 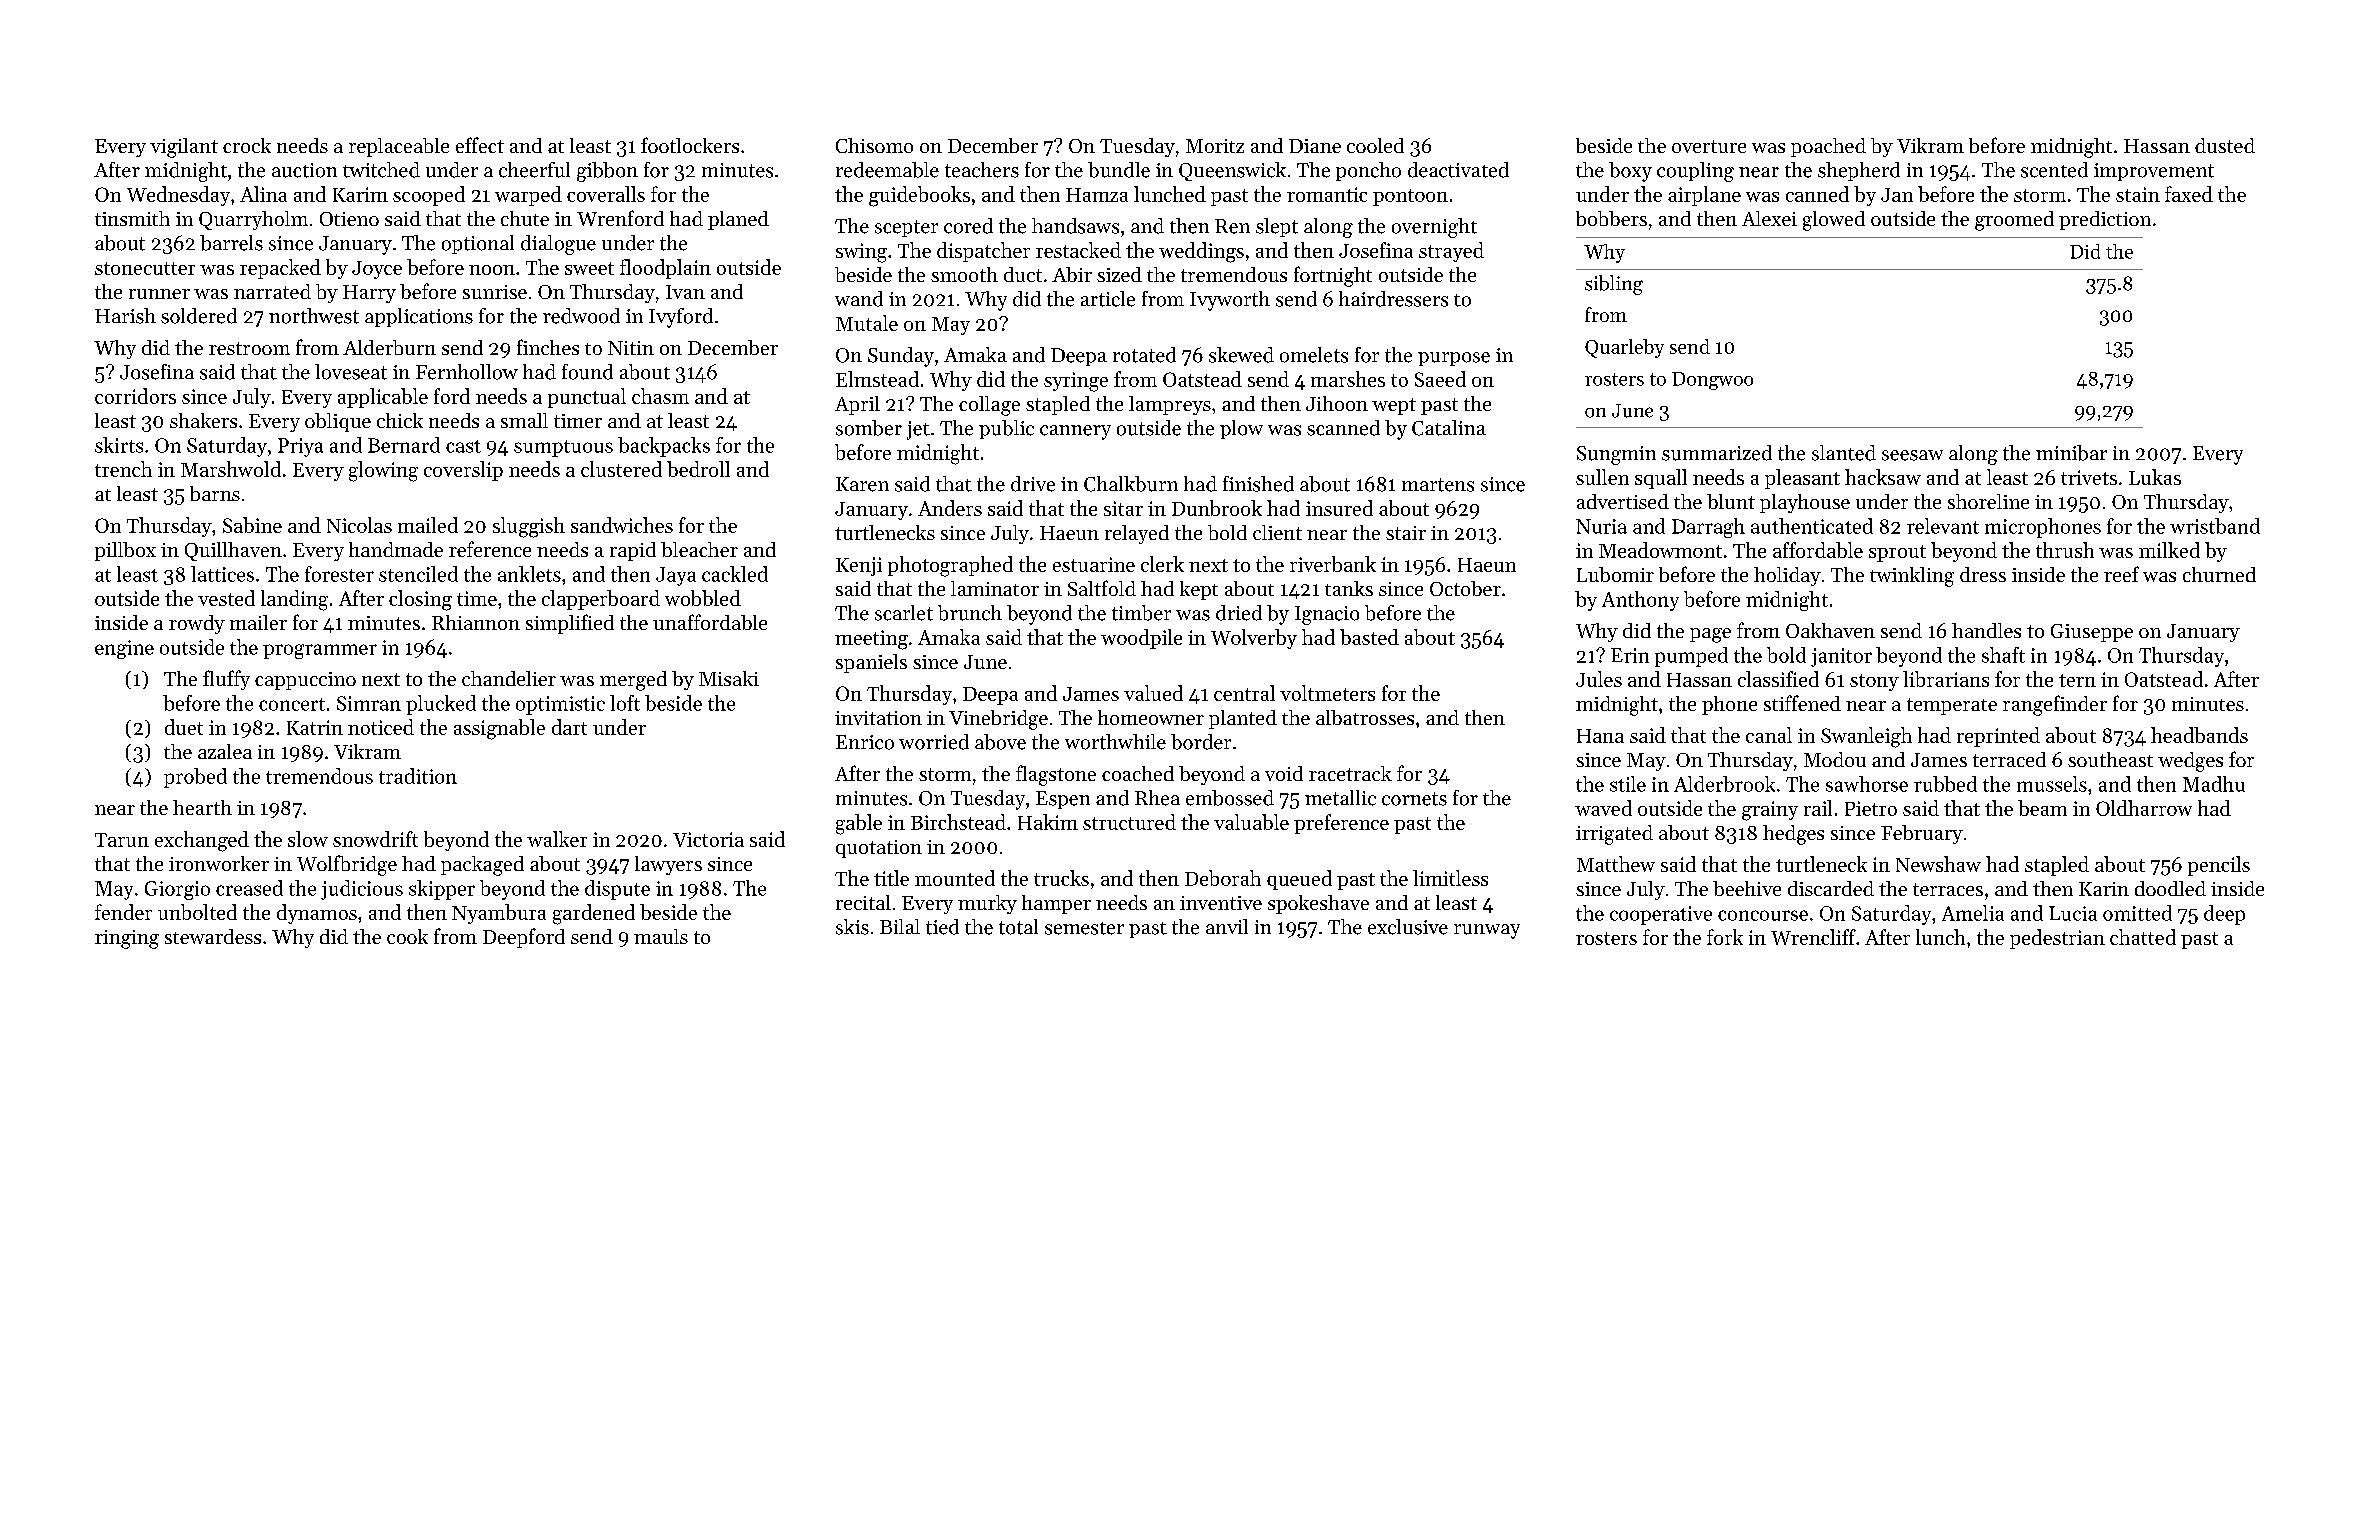 I want to click on Karen, so click(x=862, y=484).
